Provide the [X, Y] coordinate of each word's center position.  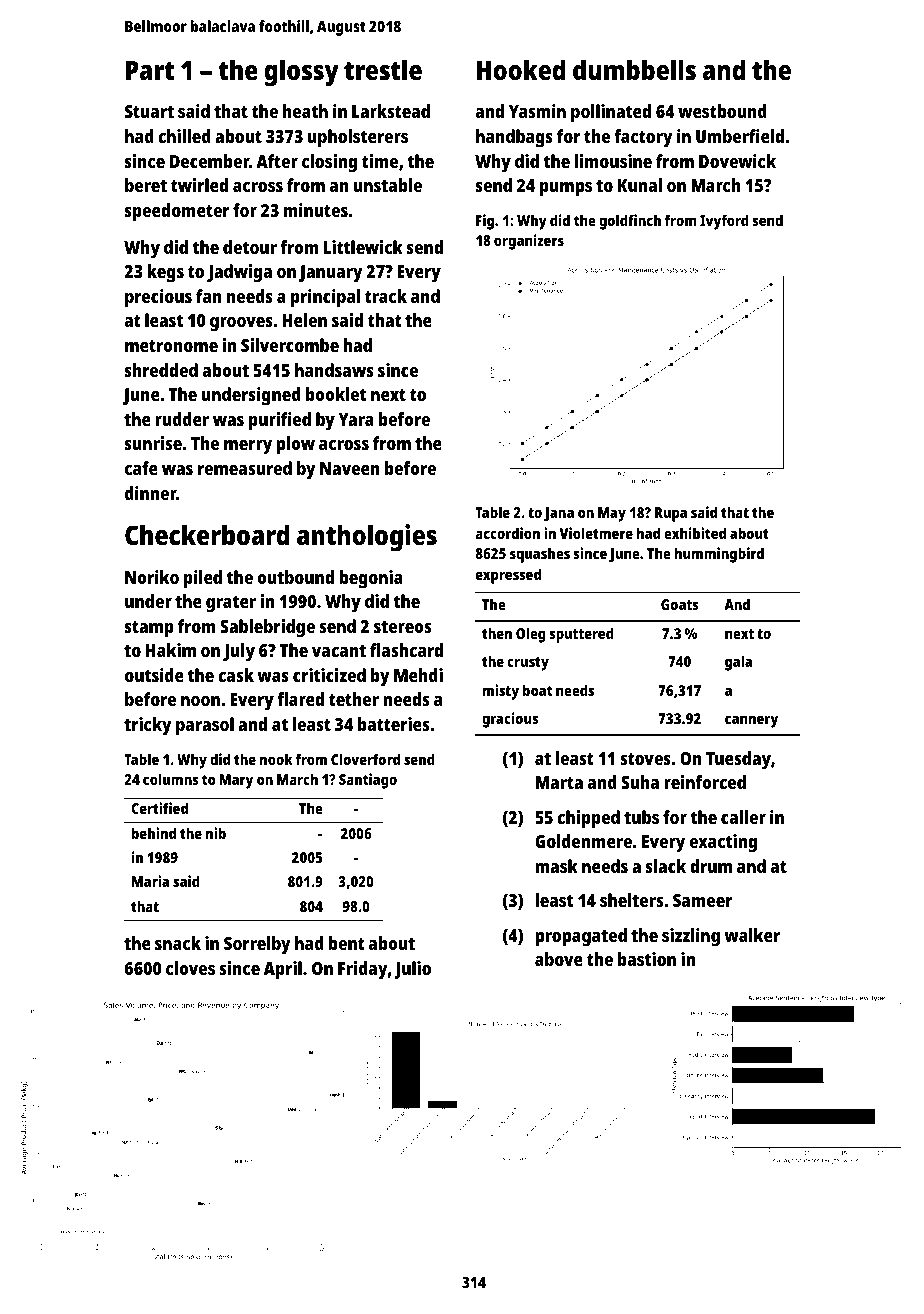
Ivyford [724, 222]
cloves [190, 968]
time [380, 161]
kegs [165, 273]
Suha [640, 782]
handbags [514, 138]
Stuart [149, 111]
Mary [236, 781]
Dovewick [737, 161]
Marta [559, 782]
